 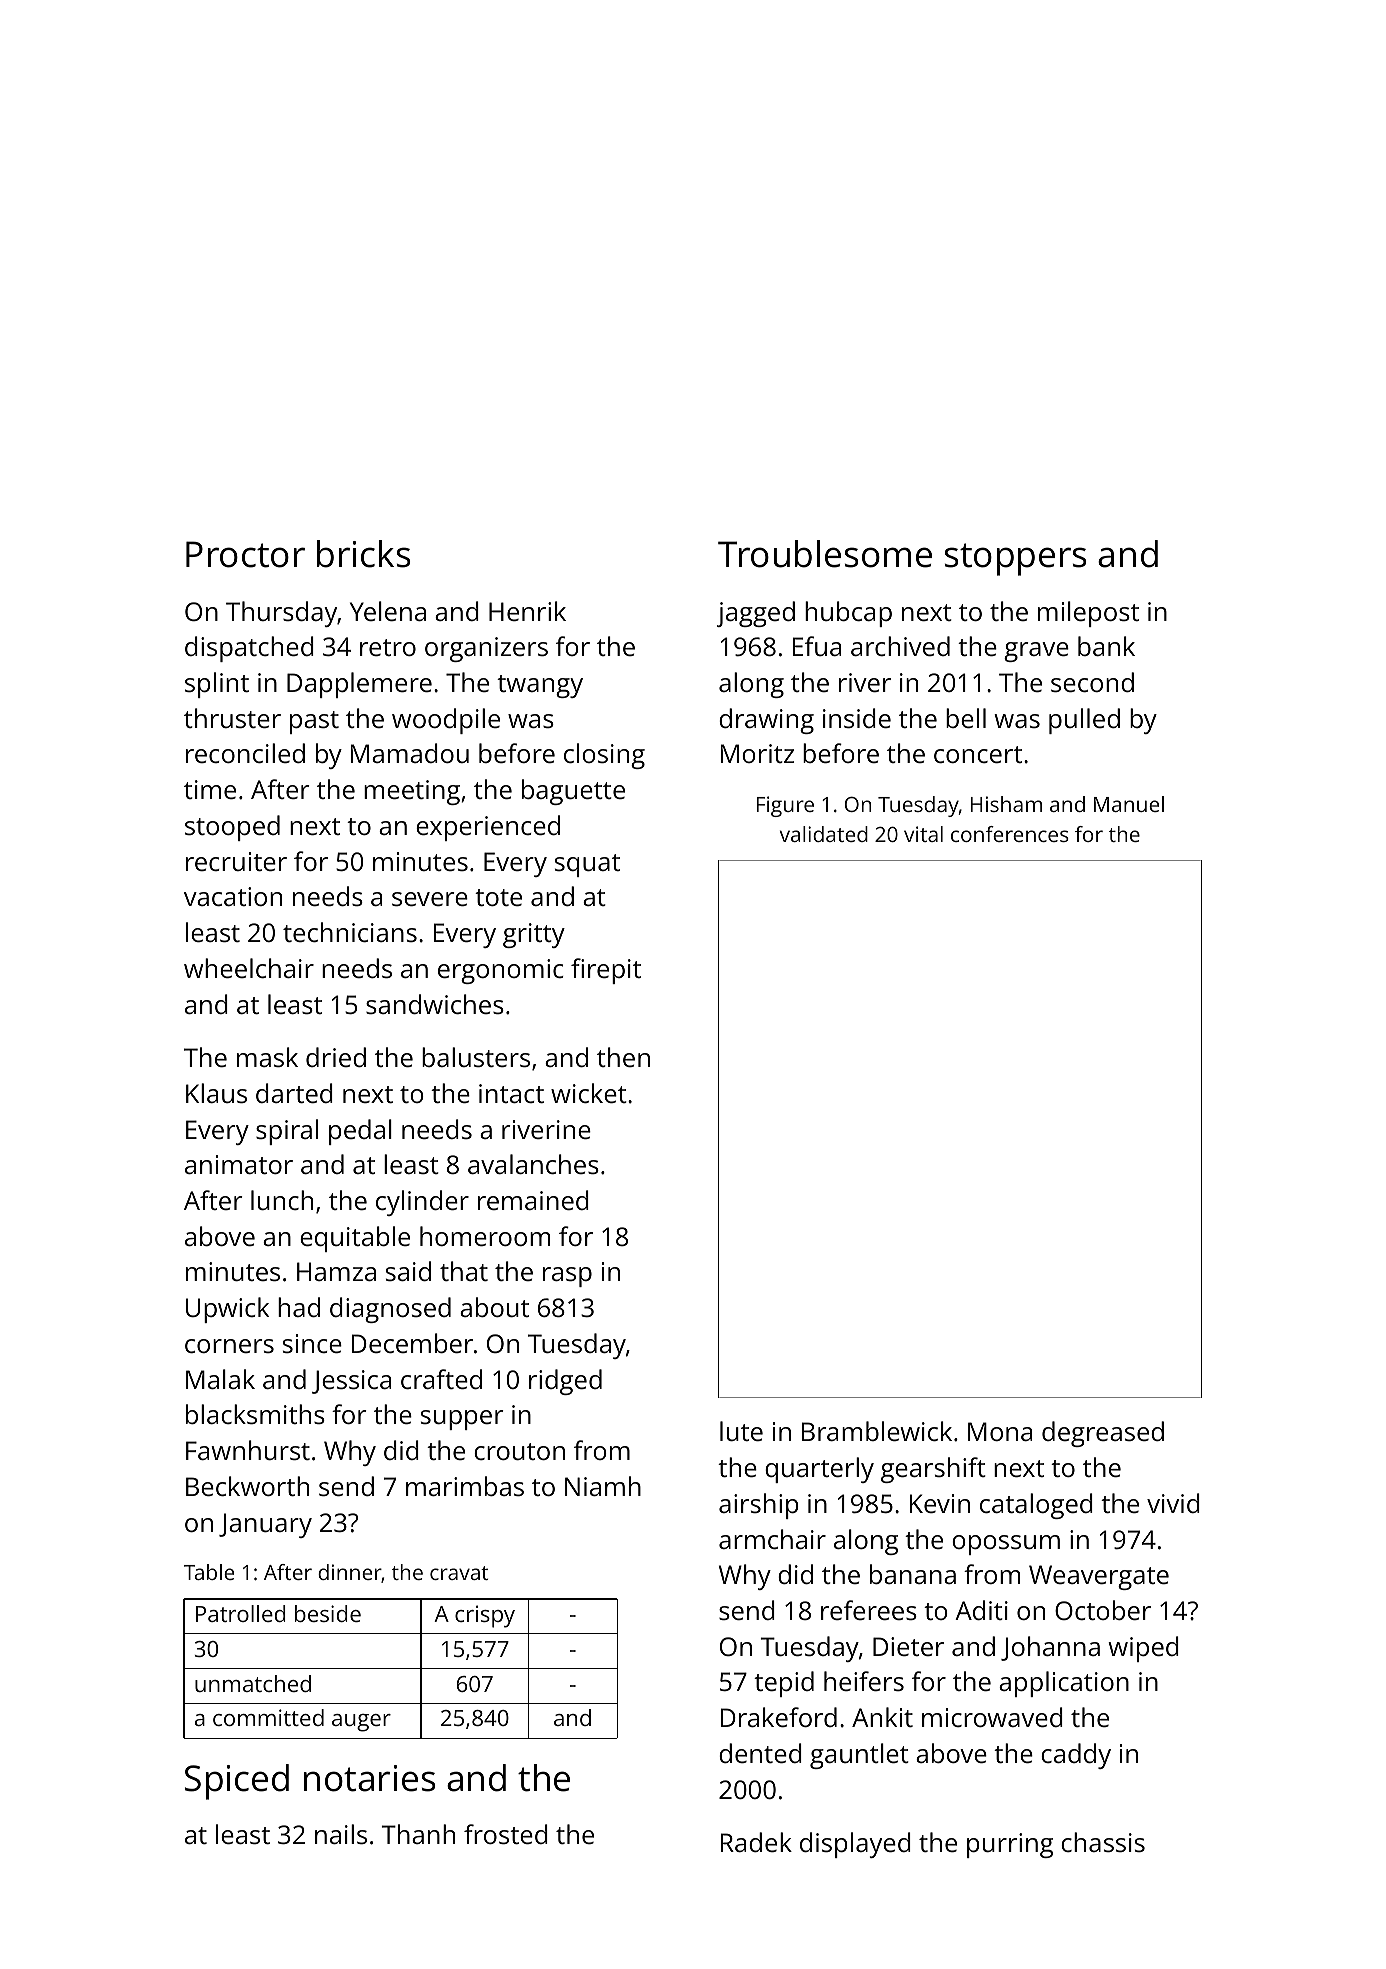 What do you see at coordinates (441, 1379) in the image?
I see `crafted` at bounding box center [441, 1379].
